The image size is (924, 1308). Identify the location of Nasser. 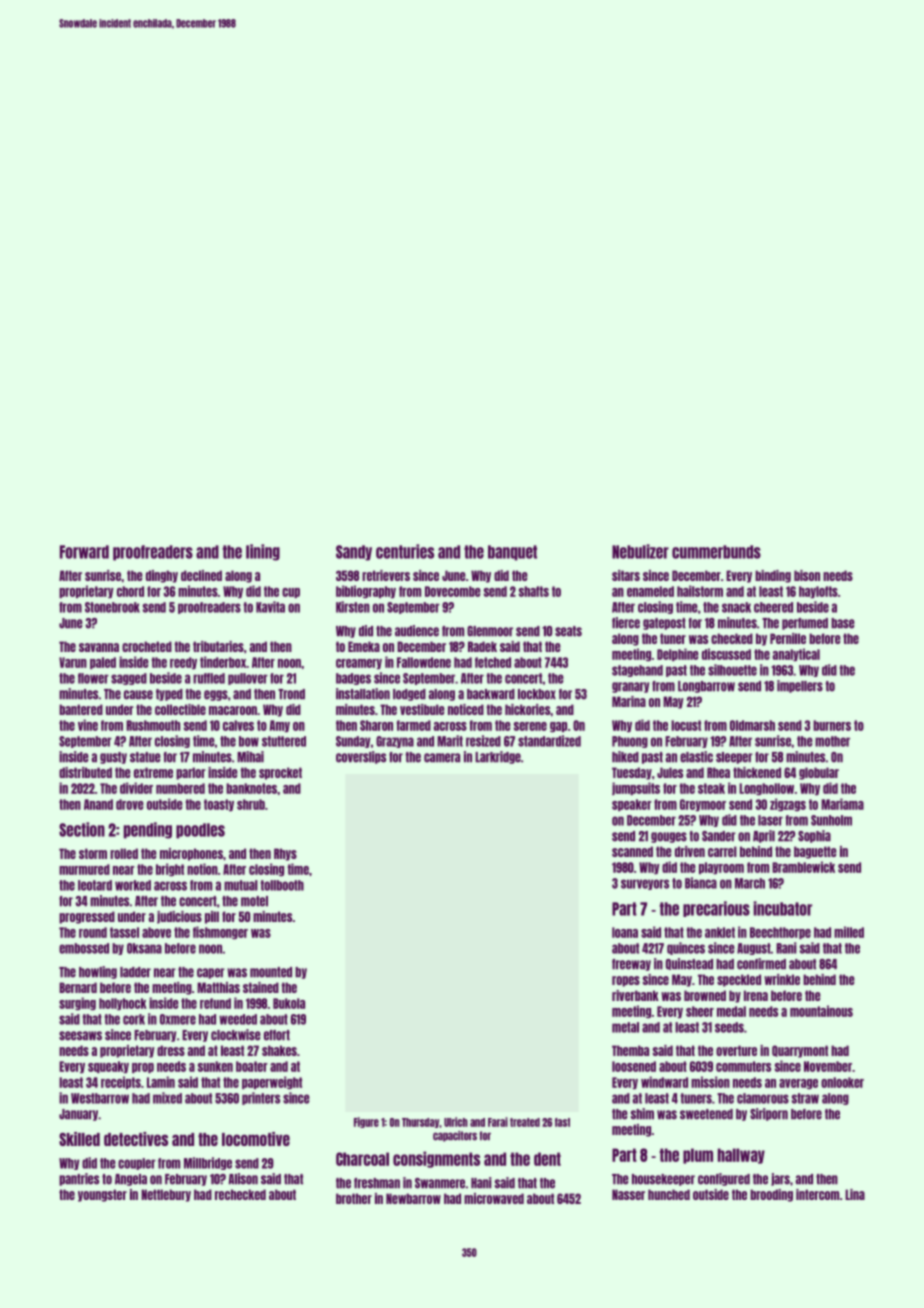
(628, 1194).
